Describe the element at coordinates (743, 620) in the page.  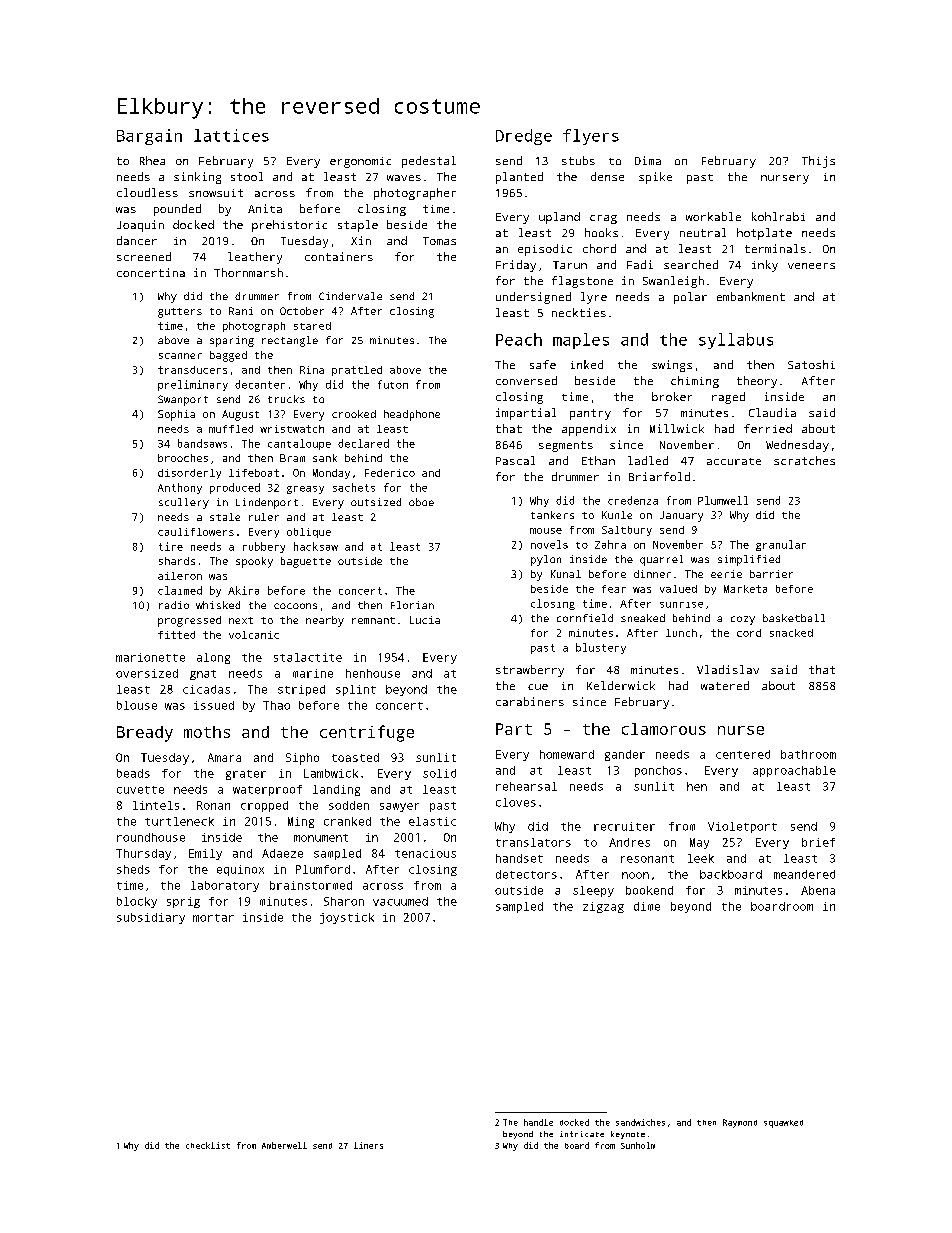
I see `cozy` at that location.
